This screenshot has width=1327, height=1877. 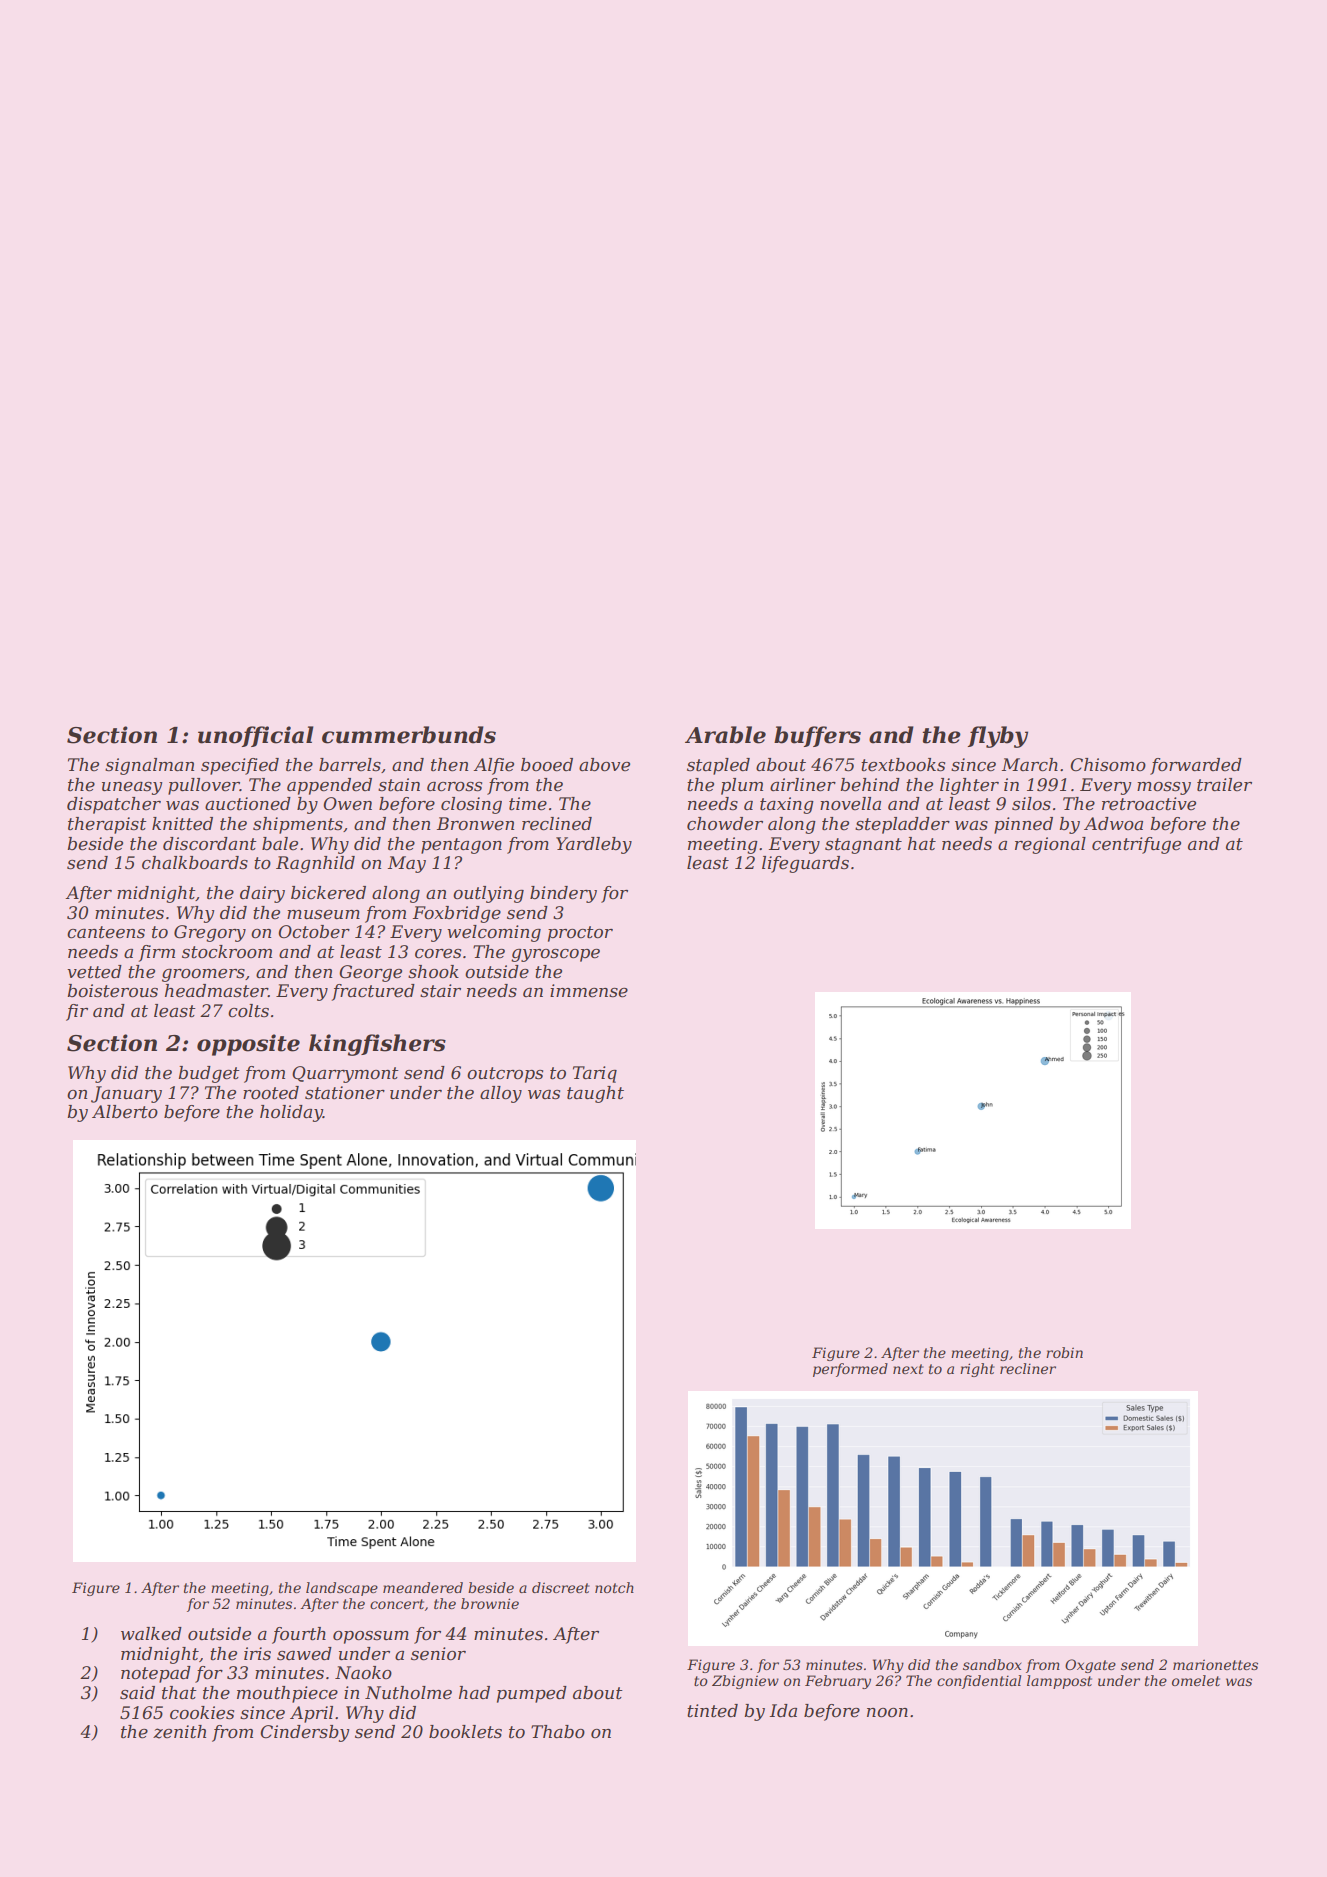 What do you see at coordinates (1224, 785) in the screenshot?
I see `trailer` at bounding box center [1224, 785].
